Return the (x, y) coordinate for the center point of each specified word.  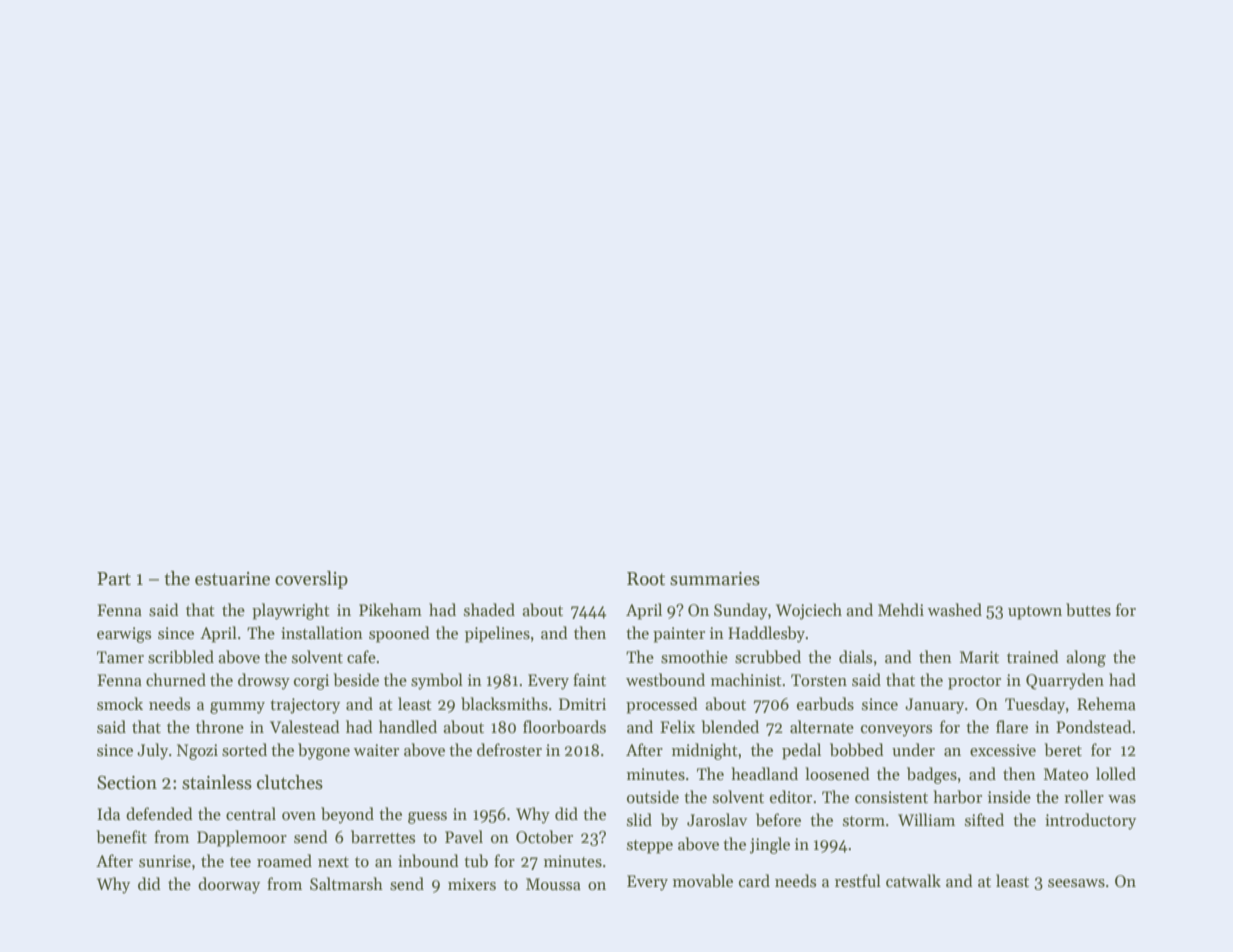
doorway (229, 885)
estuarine (232, 579)
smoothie (694, 657)
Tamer (120, 657)
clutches (290, 782)
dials (855, 656)
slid (639, 819)
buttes (1088, 610)
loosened (837, 774)
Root (646, 579)
